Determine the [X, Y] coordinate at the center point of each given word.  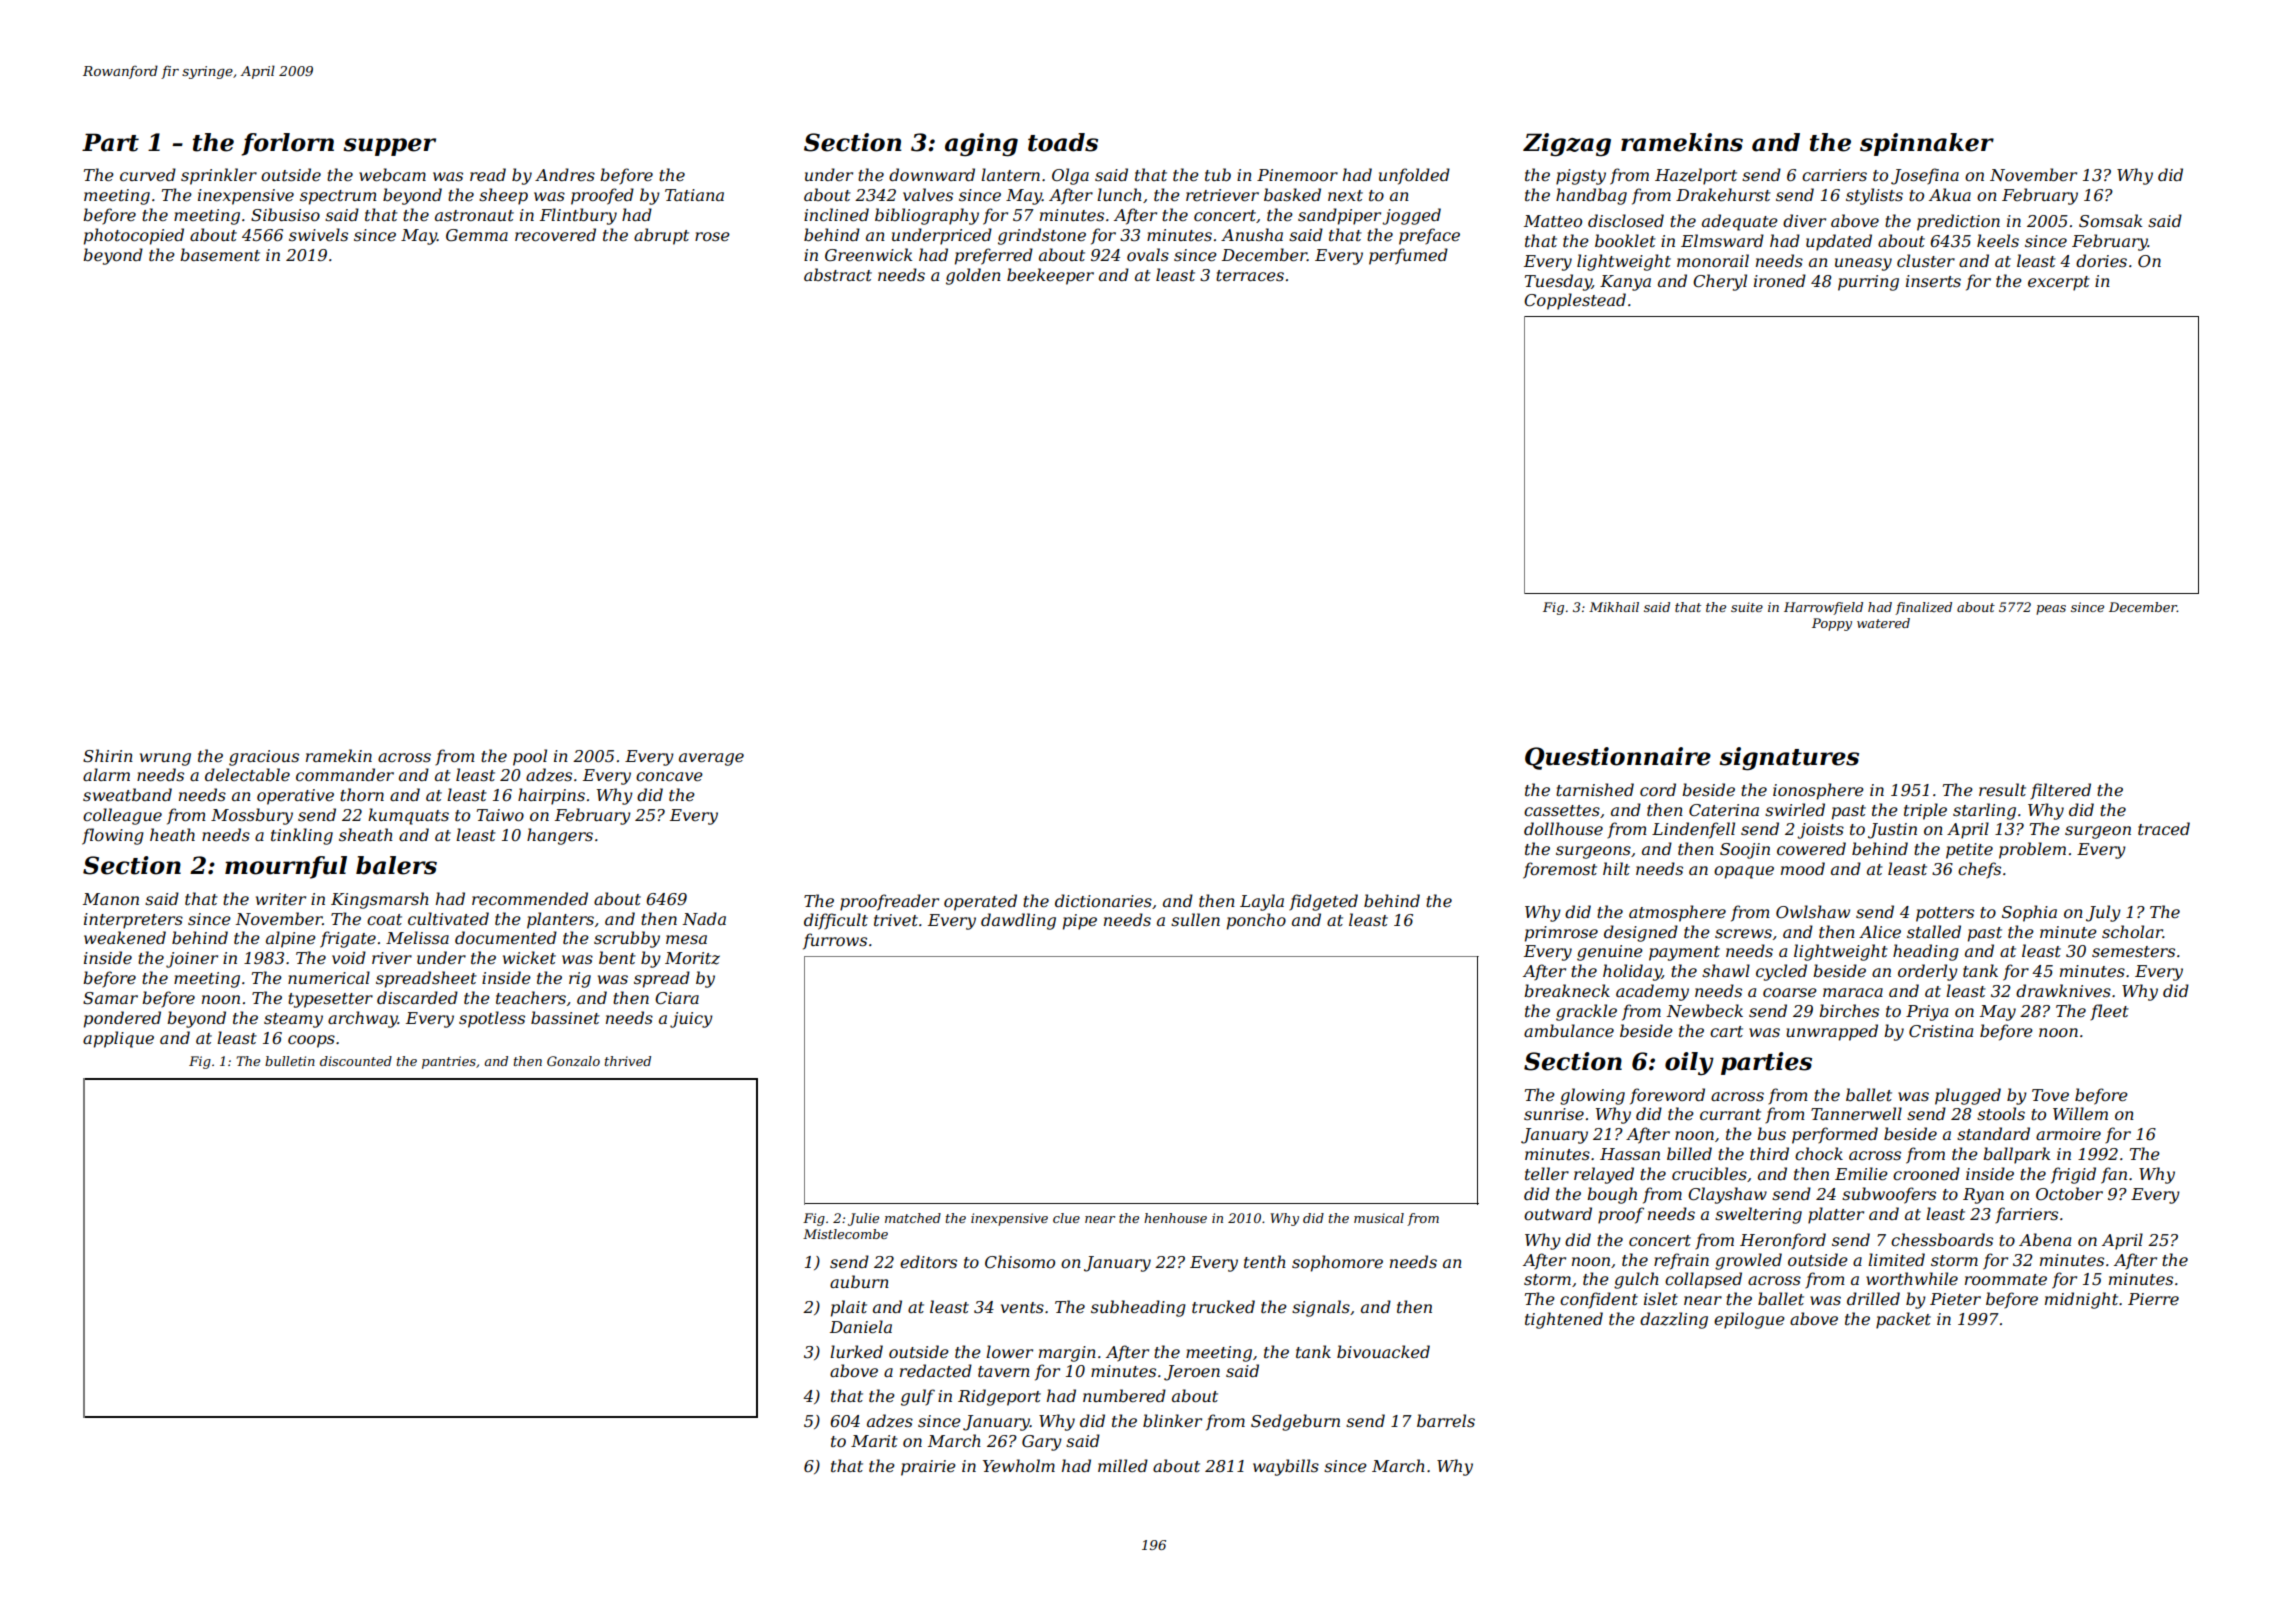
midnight [2081, 1300]
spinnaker [1927, 144]
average [711, 759]
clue [1066, 1218]
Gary [1042, 1443]
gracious [264, 758]
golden [973, 276]
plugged [1968, 1096]
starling [1984, 811]
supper [390, 147]
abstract [838, 274]
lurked [856, 1351]
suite [1747, 607]
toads [1063, 142]
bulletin [290, 1061]
